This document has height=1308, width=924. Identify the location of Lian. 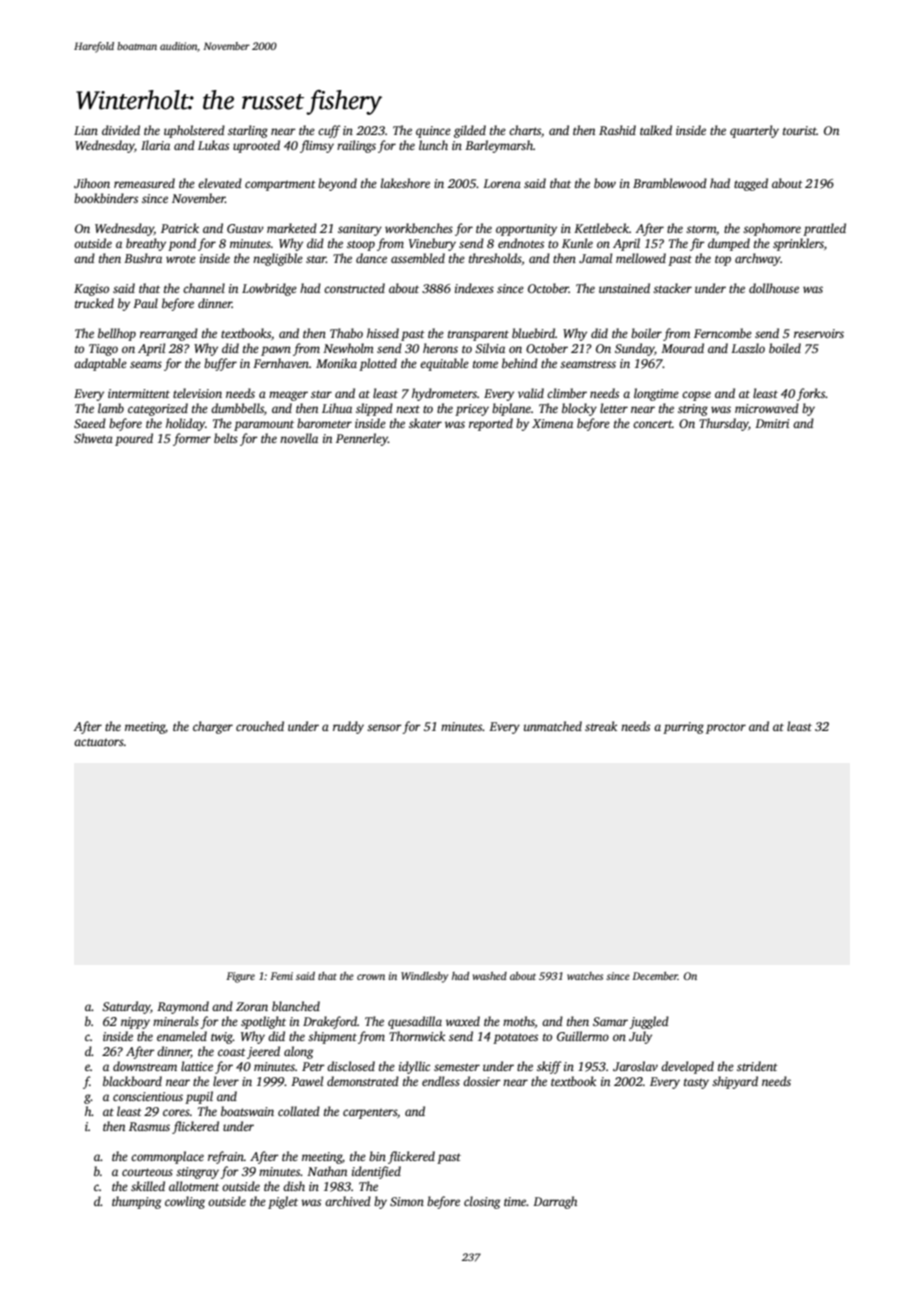
(86, 130).
